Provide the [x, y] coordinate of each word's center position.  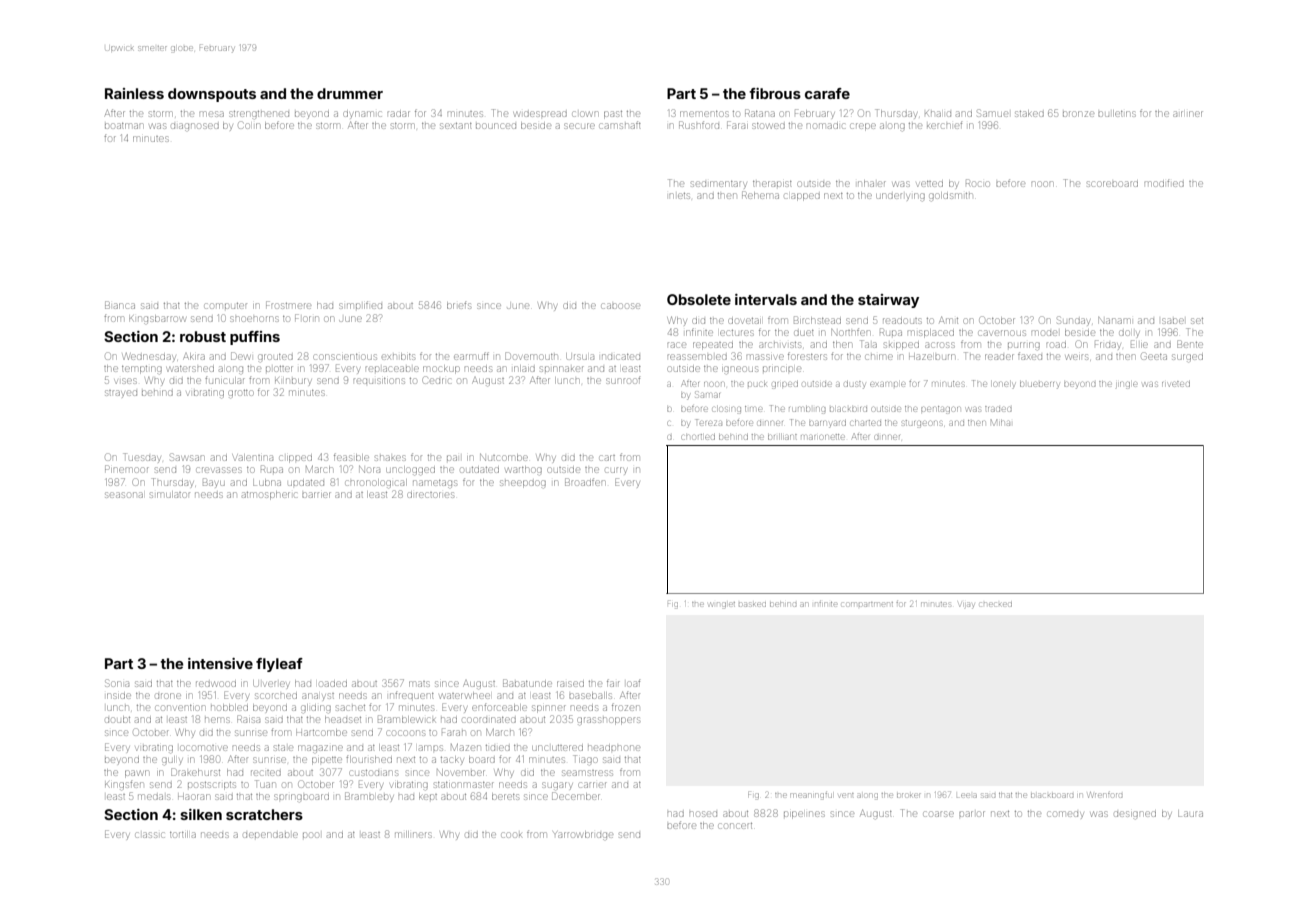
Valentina [253, 457]
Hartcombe [321, 732]
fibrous [775, 93]
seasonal [124, 495]
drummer [350, 93]
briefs [459, 305]
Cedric [436, 380]
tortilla [183, 834]
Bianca [120, 305]
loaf [633, 683]
